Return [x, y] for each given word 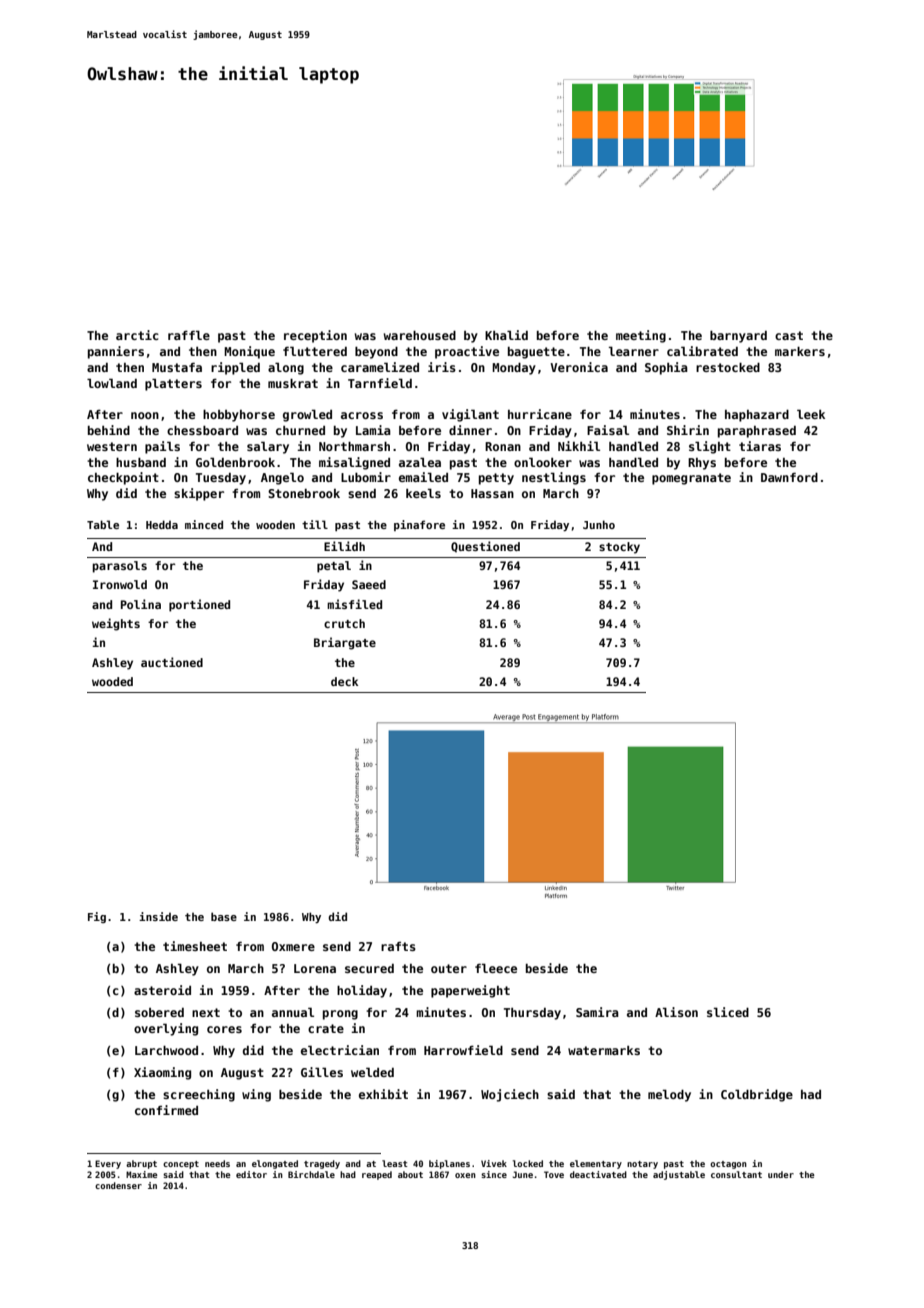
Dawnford [789, 477]
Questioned [485, 547]
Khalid [506, 335]
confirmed [166, 1110]
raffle [189, 335]
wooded [112, 681]
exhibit [383, 1094]
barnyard [738, 337]
